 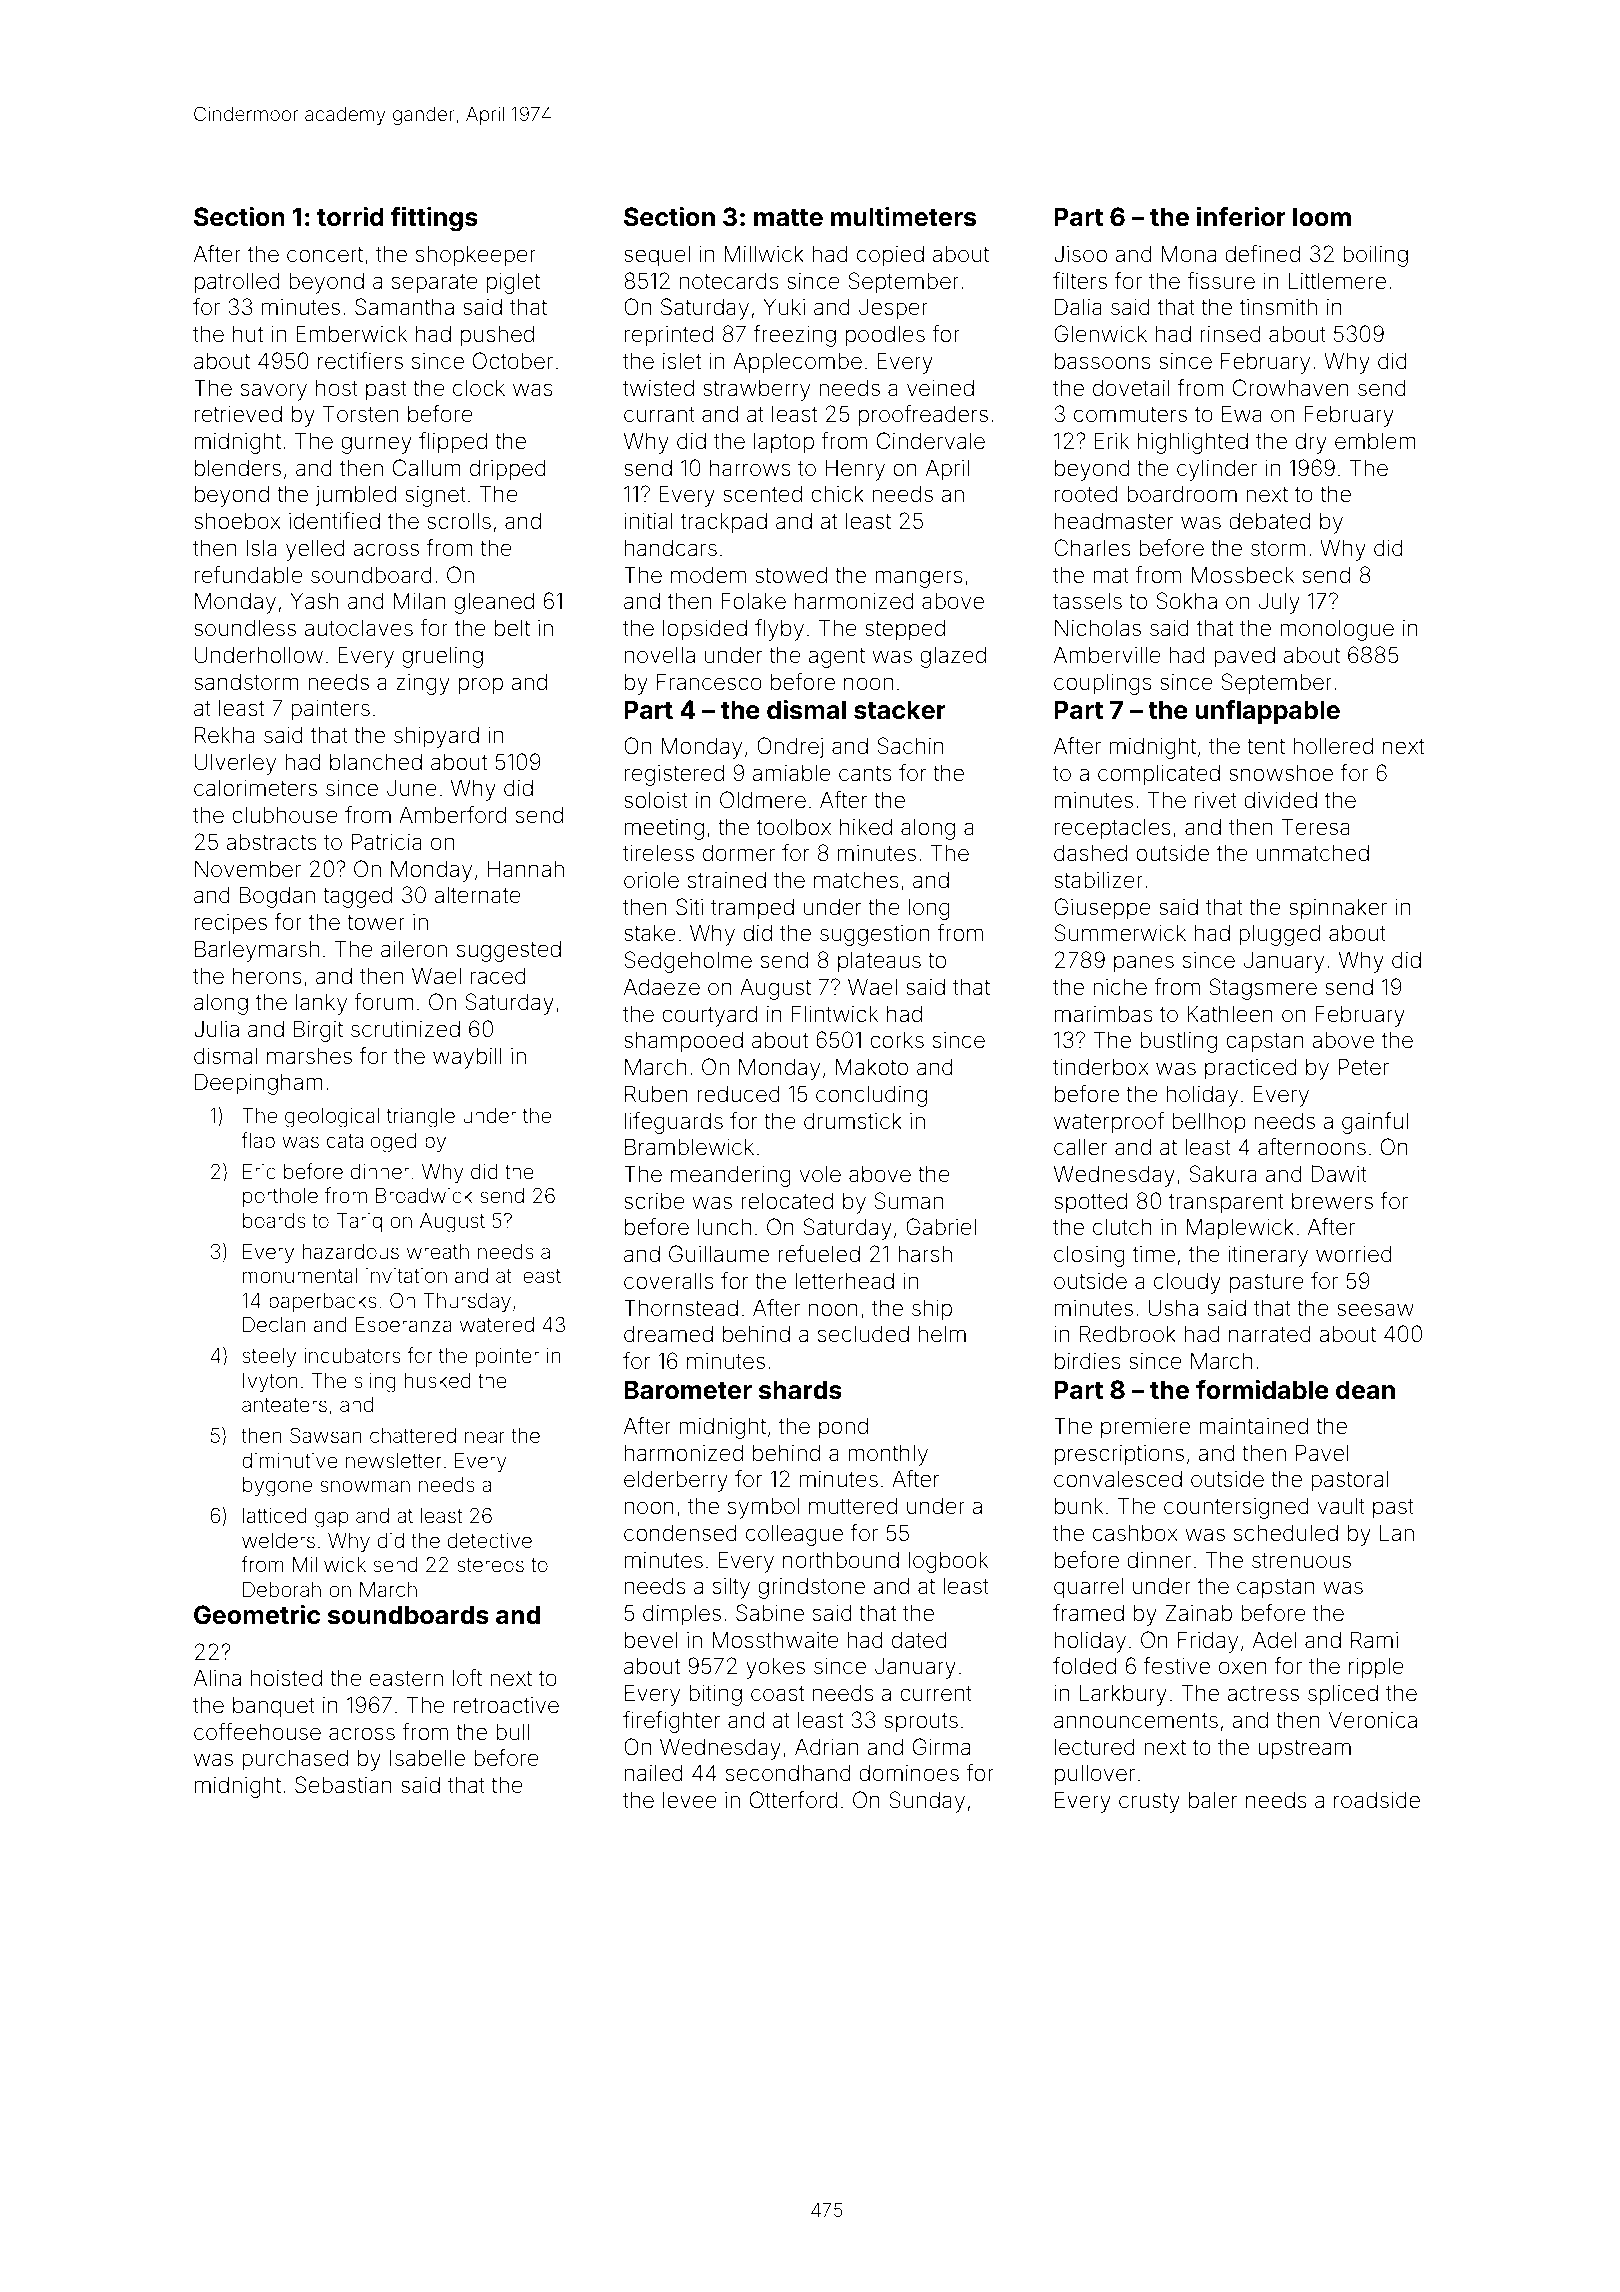 What do you see at coordinates (908, 1201) in the document?
I see `Suman` at bounding box center [908, 1201].
